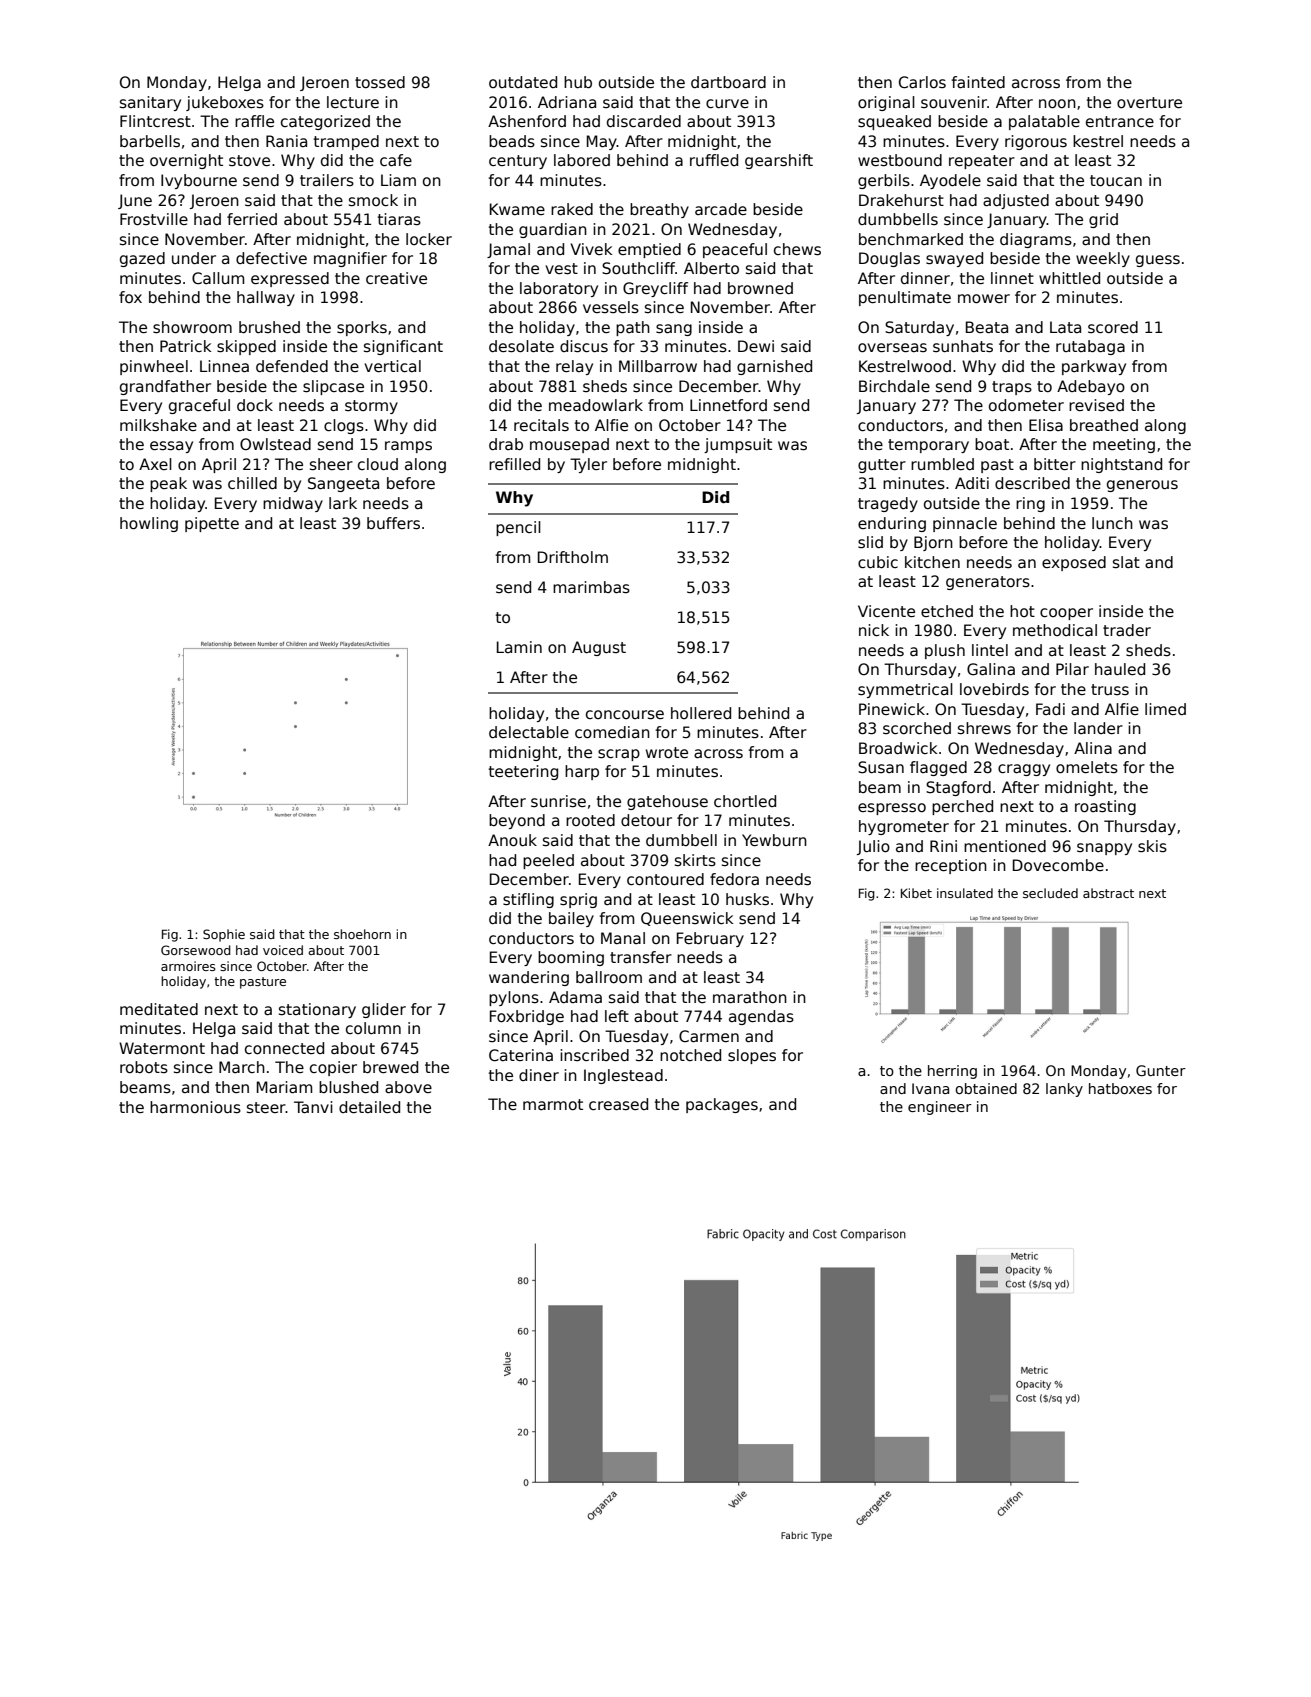  Describe the element at coordinates (1149, 103) in the image. I see `overture` at that location.
